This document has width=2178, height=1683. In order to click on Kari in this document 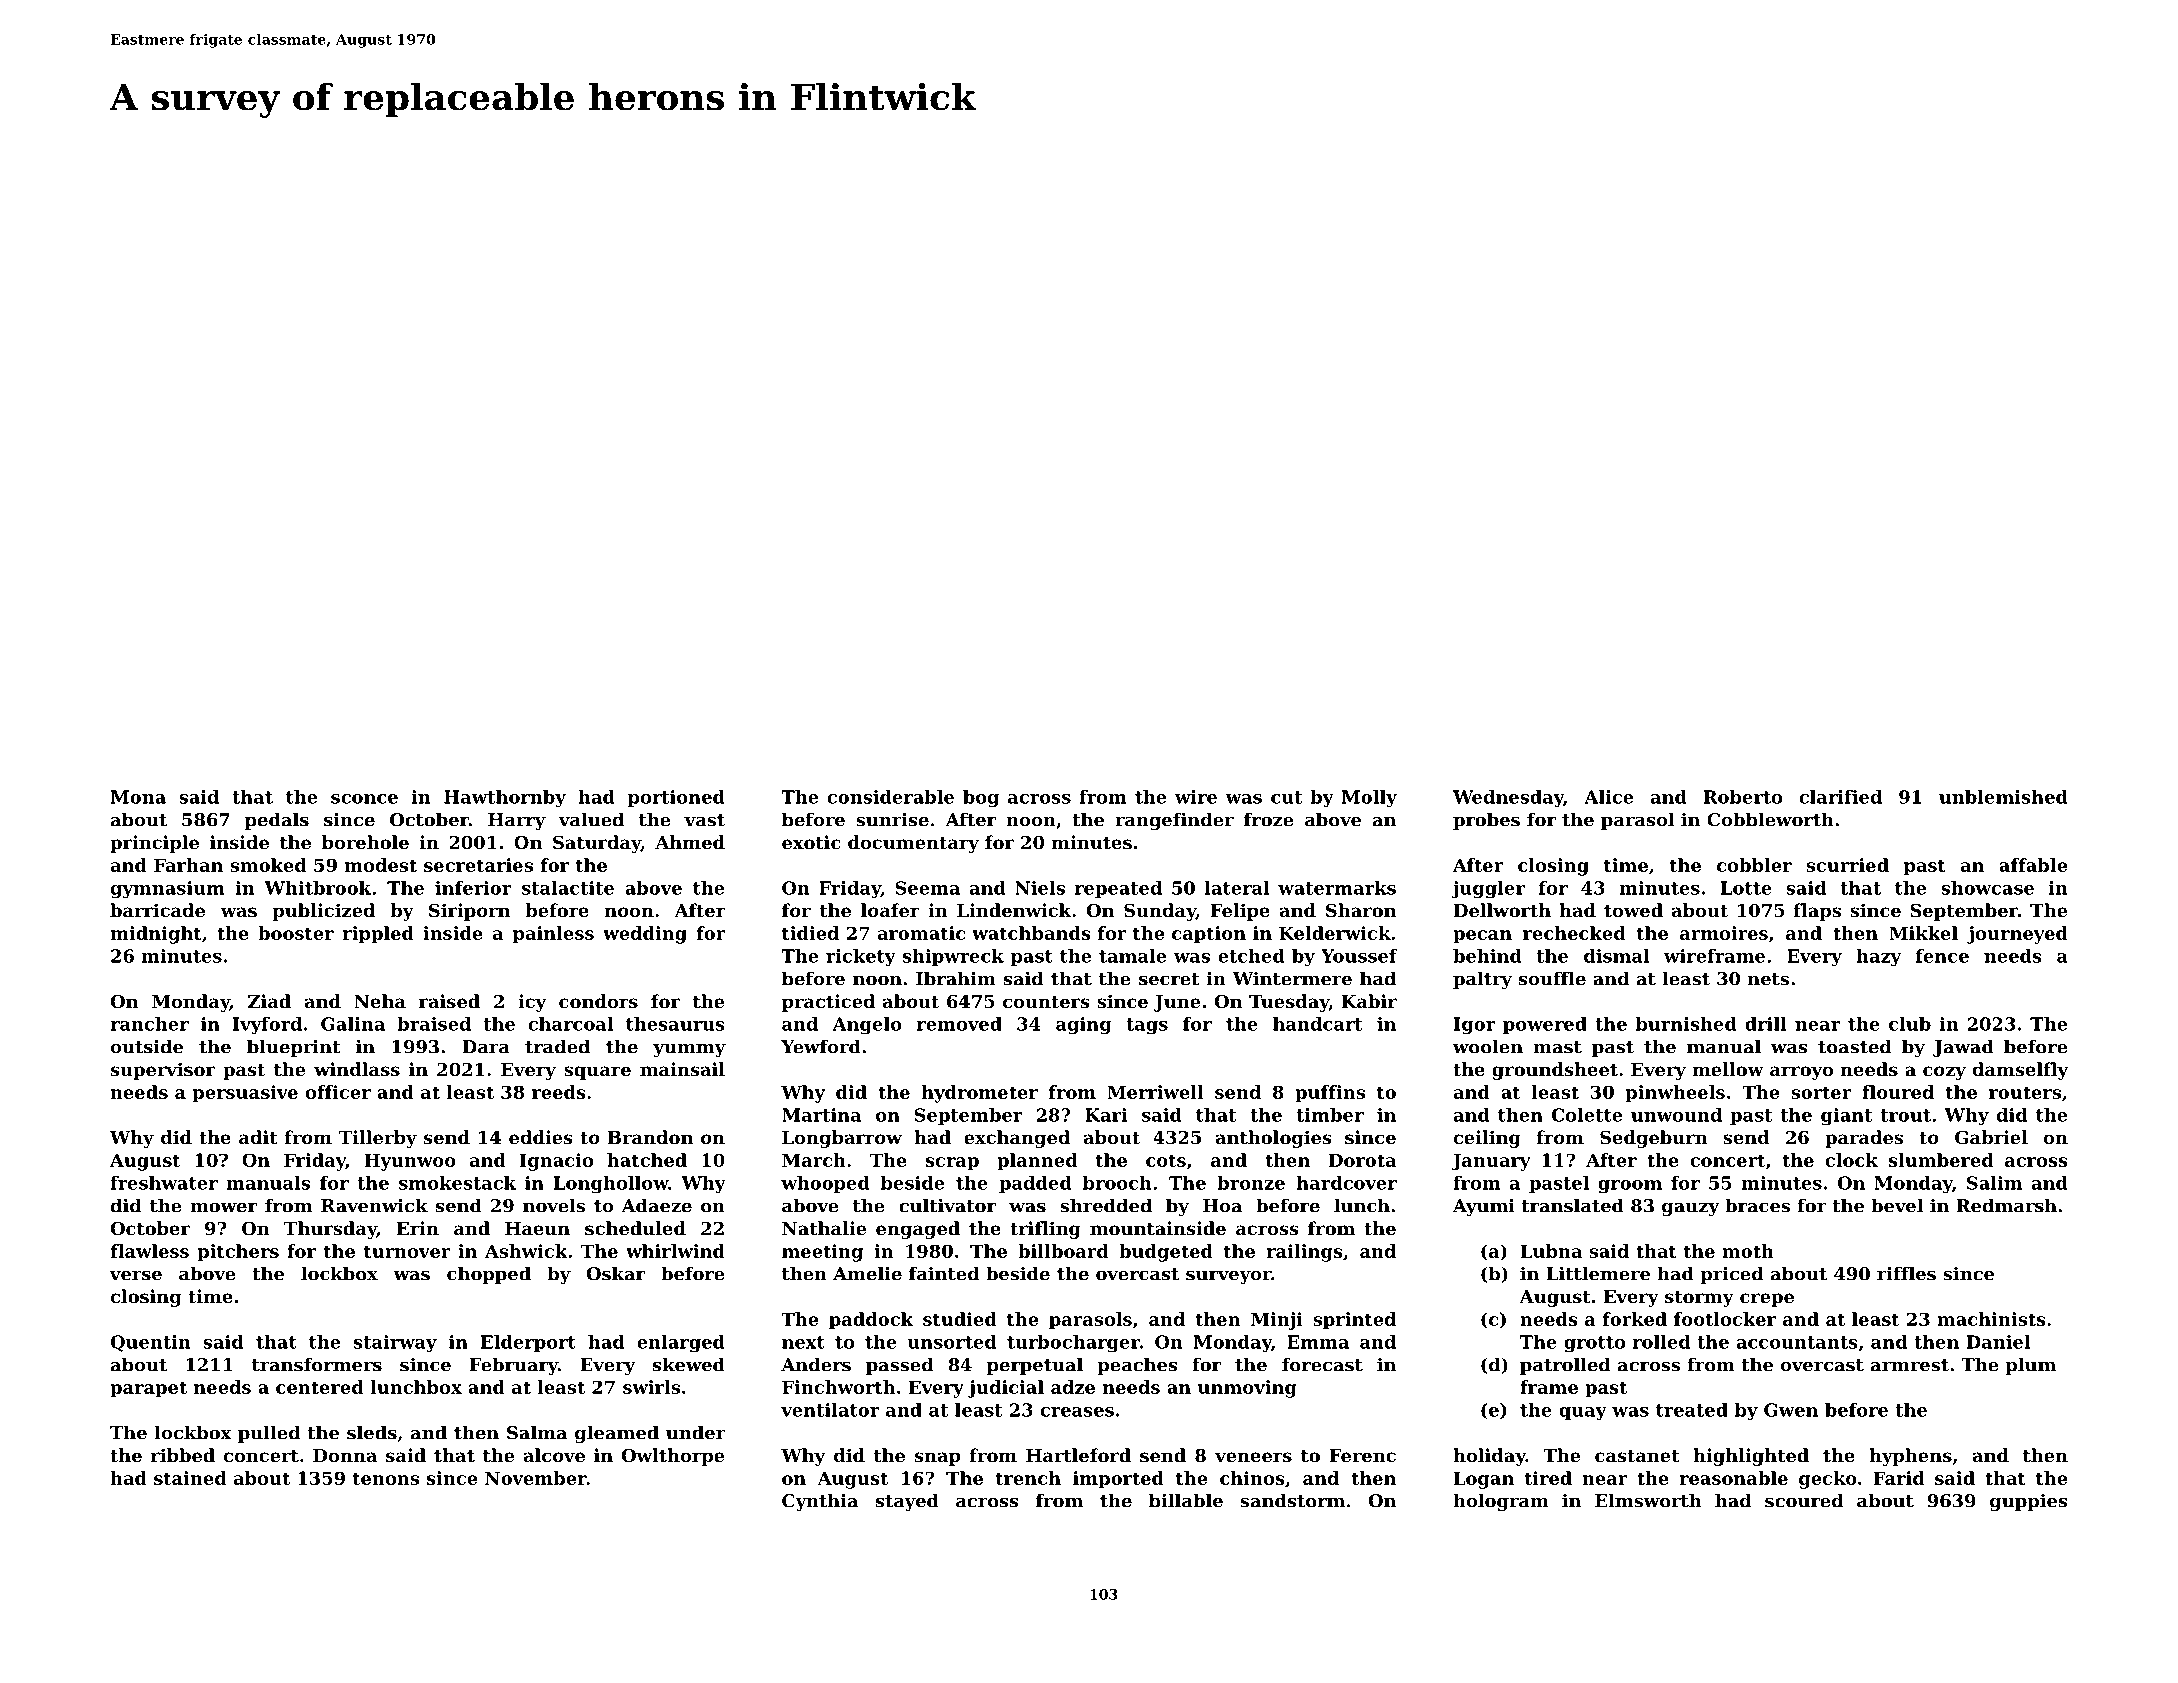, I will do `click(1106, 1115)`.
